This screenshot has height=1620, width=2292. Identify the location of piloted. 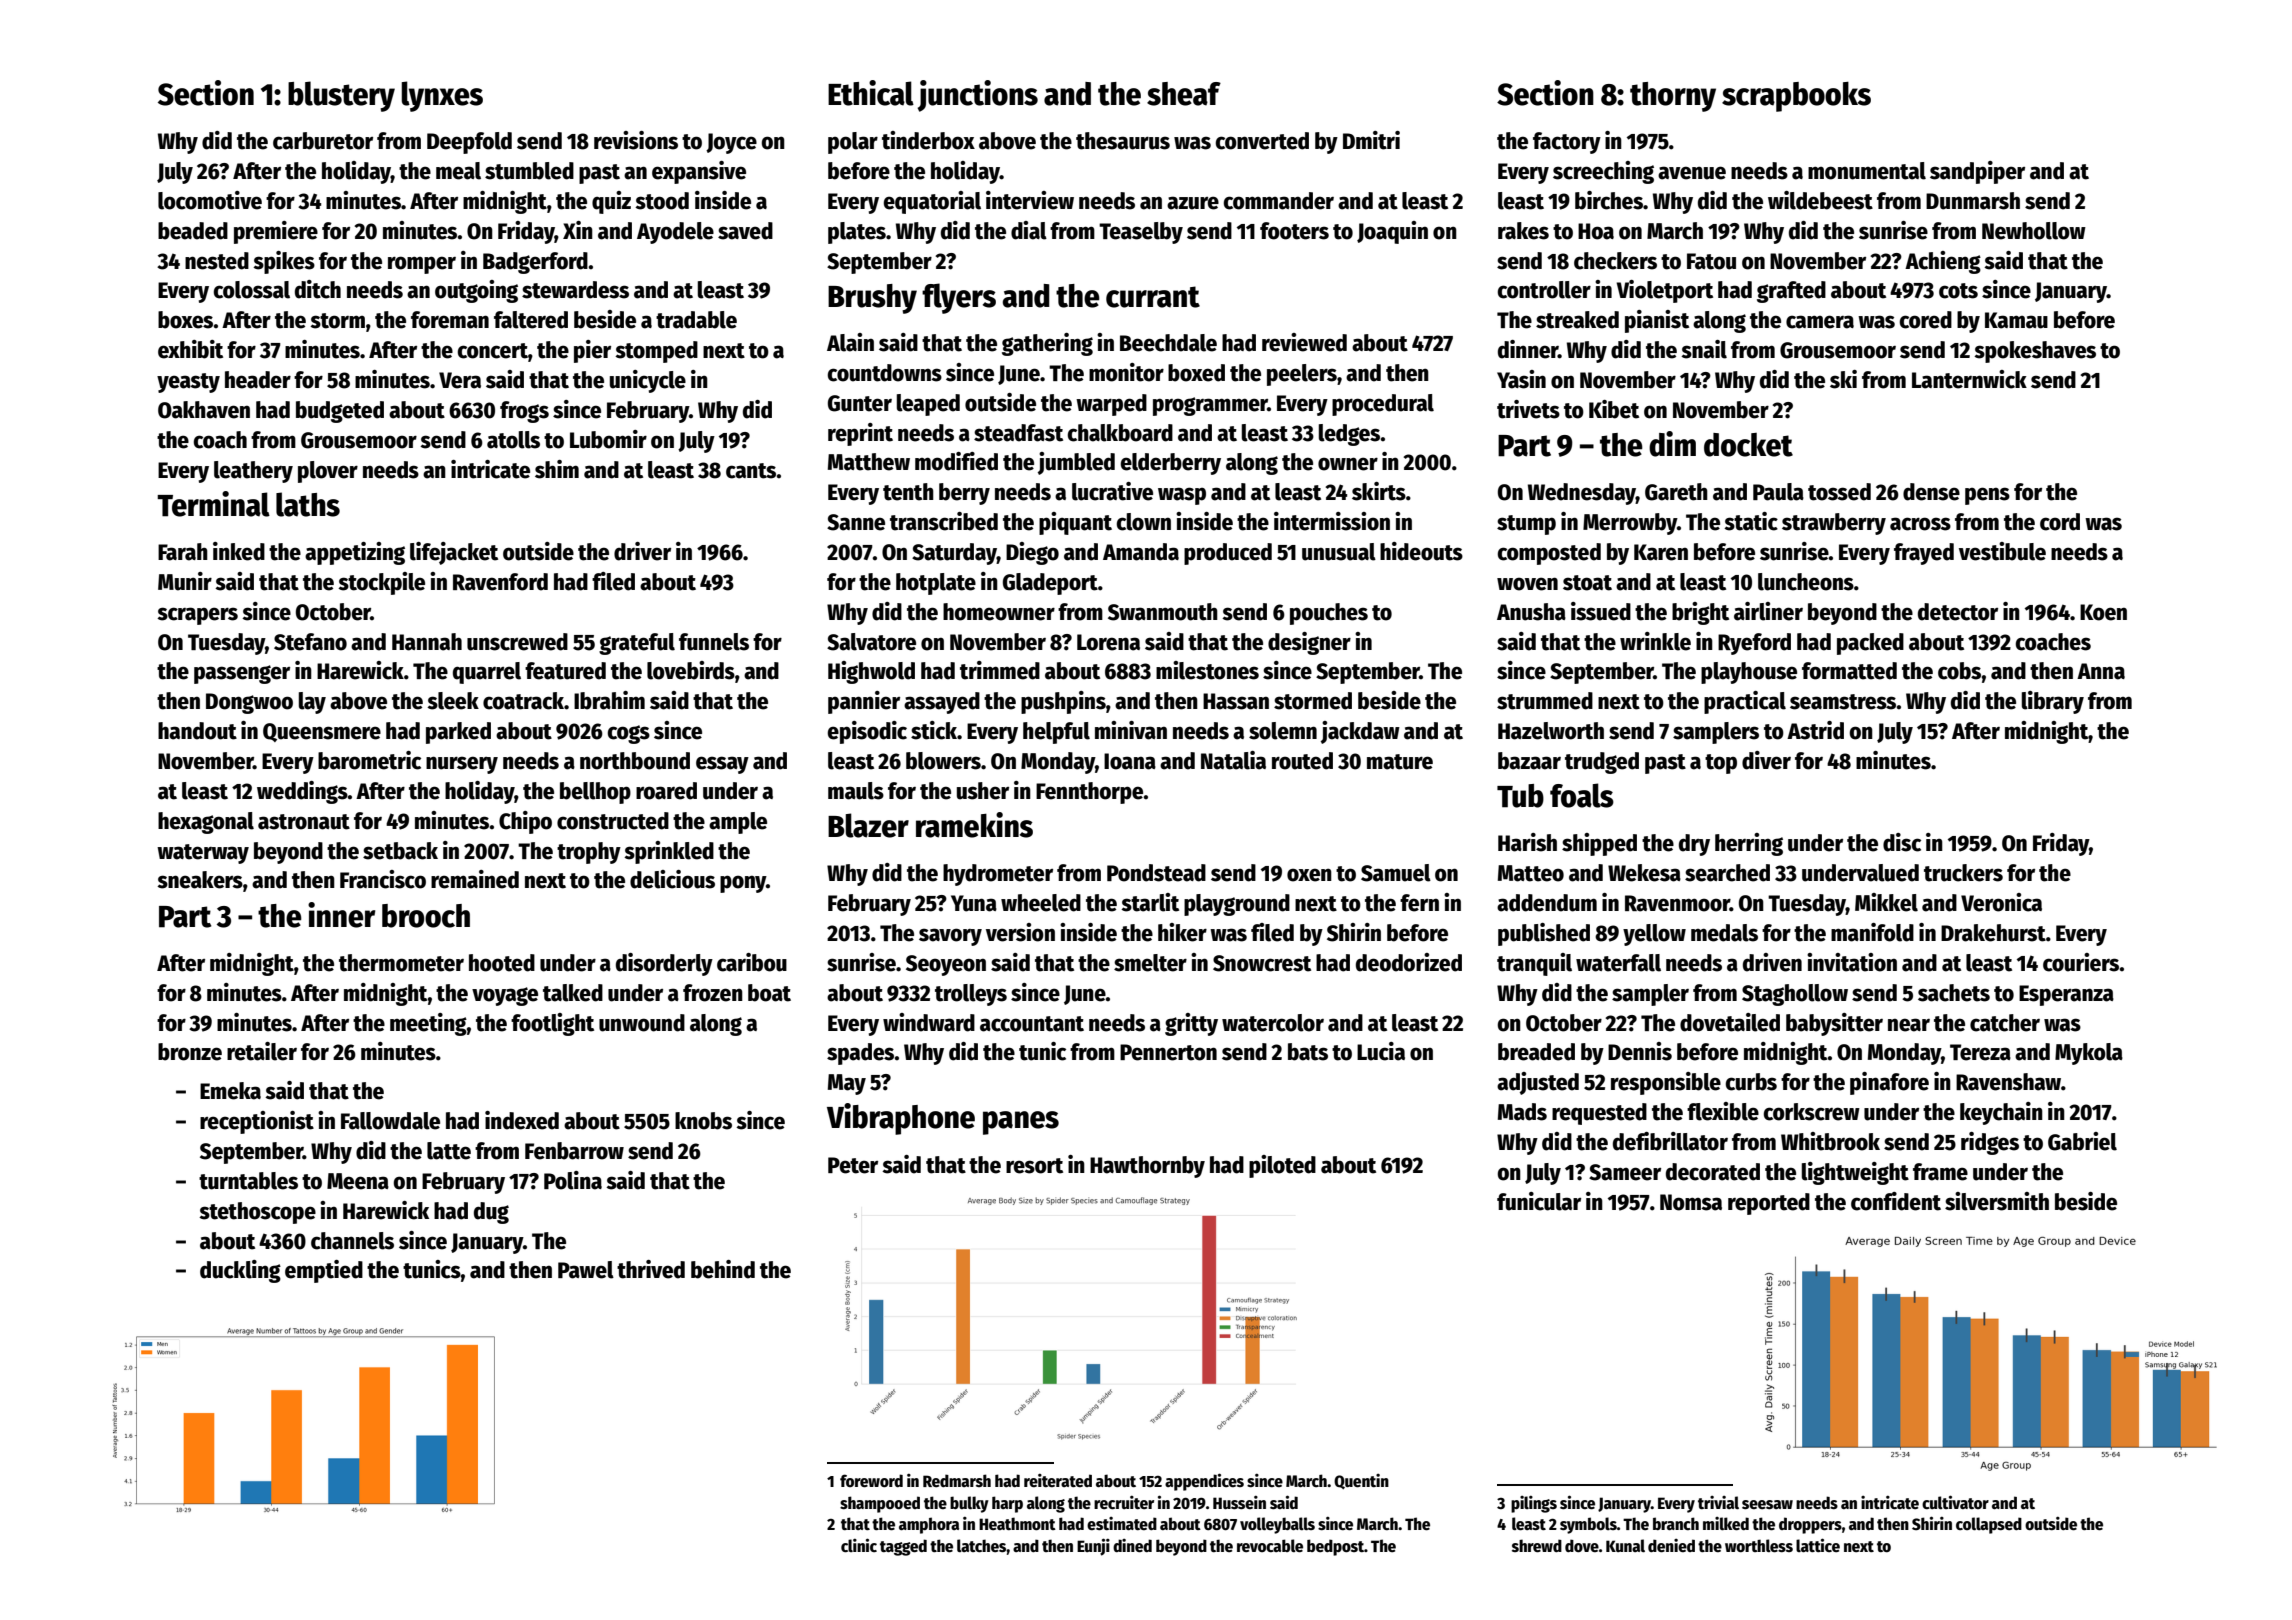
(1282, 1166).
